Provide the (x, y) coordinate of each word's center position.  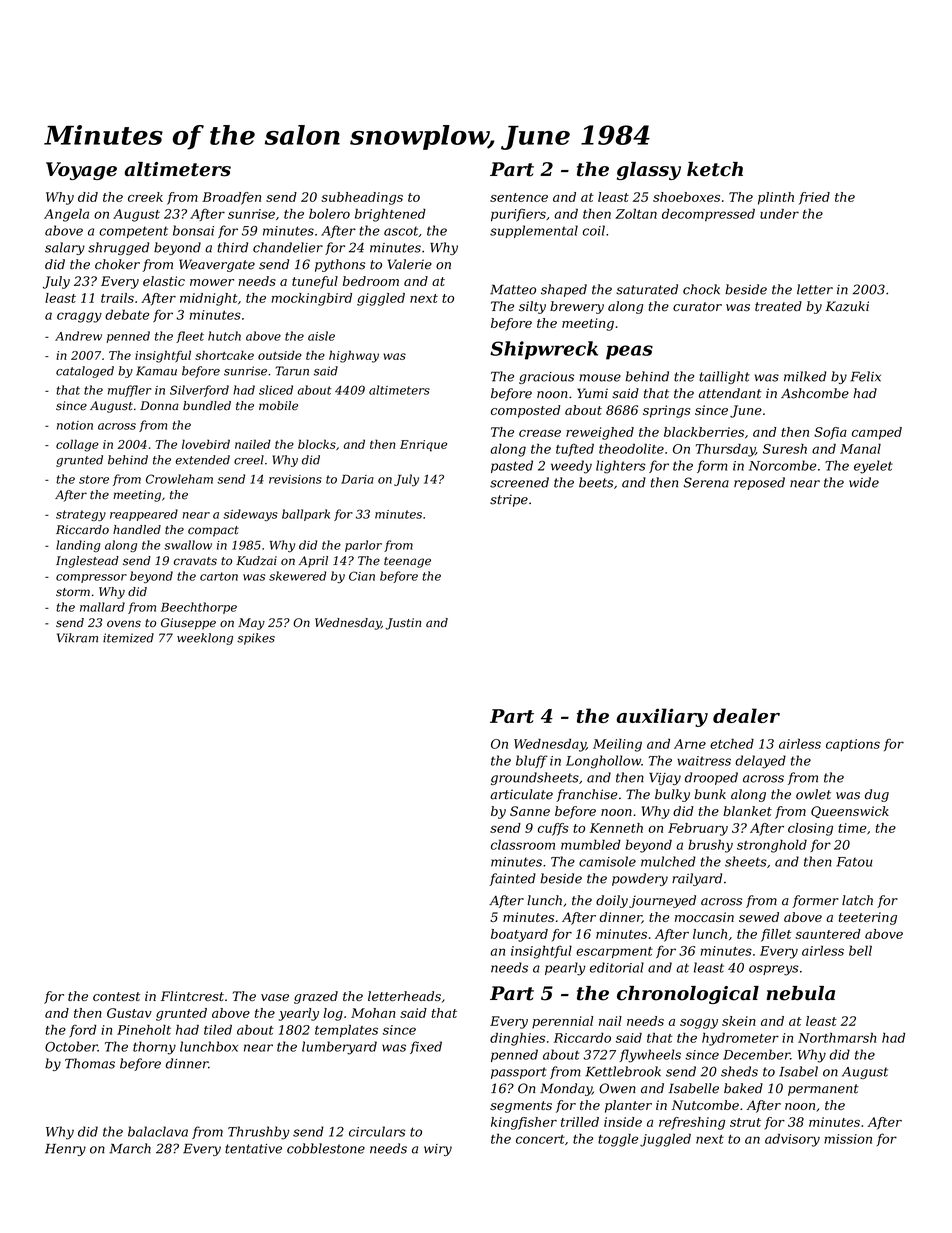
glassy (649, 171)
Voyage (81, 171)
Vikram (77, 638)
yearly (298, 1014)
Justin (403, 624)
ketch (715, 169)
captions (853, 745)
